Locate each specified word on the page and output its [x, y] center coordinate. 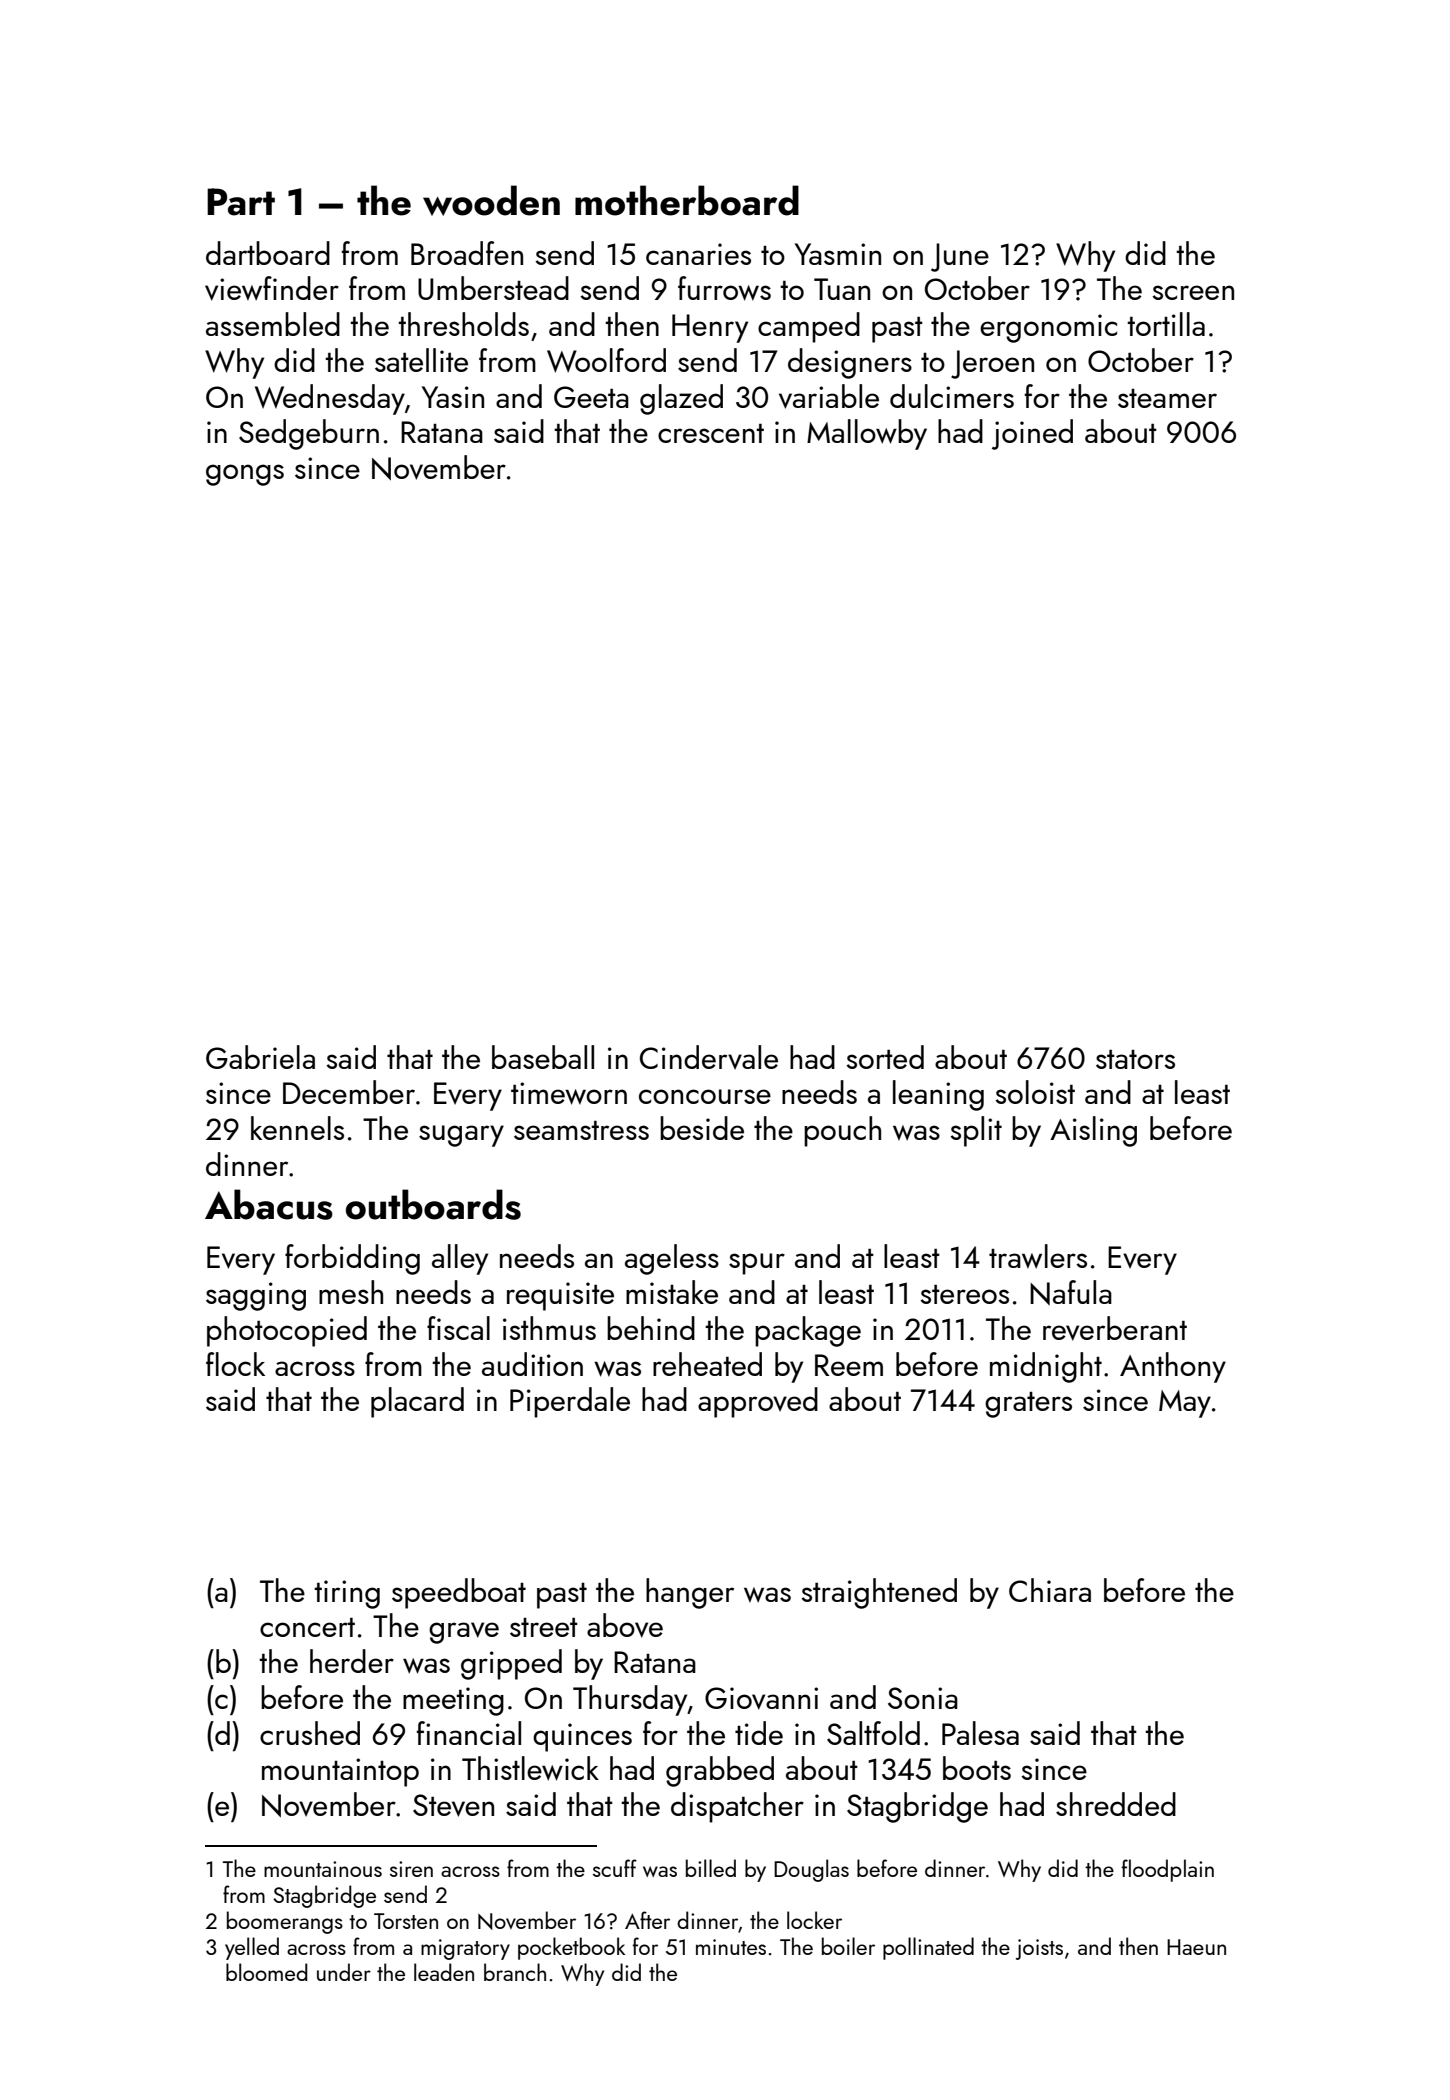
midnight [1046, 1367]
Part [241, 202]
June [960, 257]
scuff [615, 1868]
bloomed [267, 1972]
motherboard [687, 200]
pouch [842, 1131]
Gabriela [260, 1057]
